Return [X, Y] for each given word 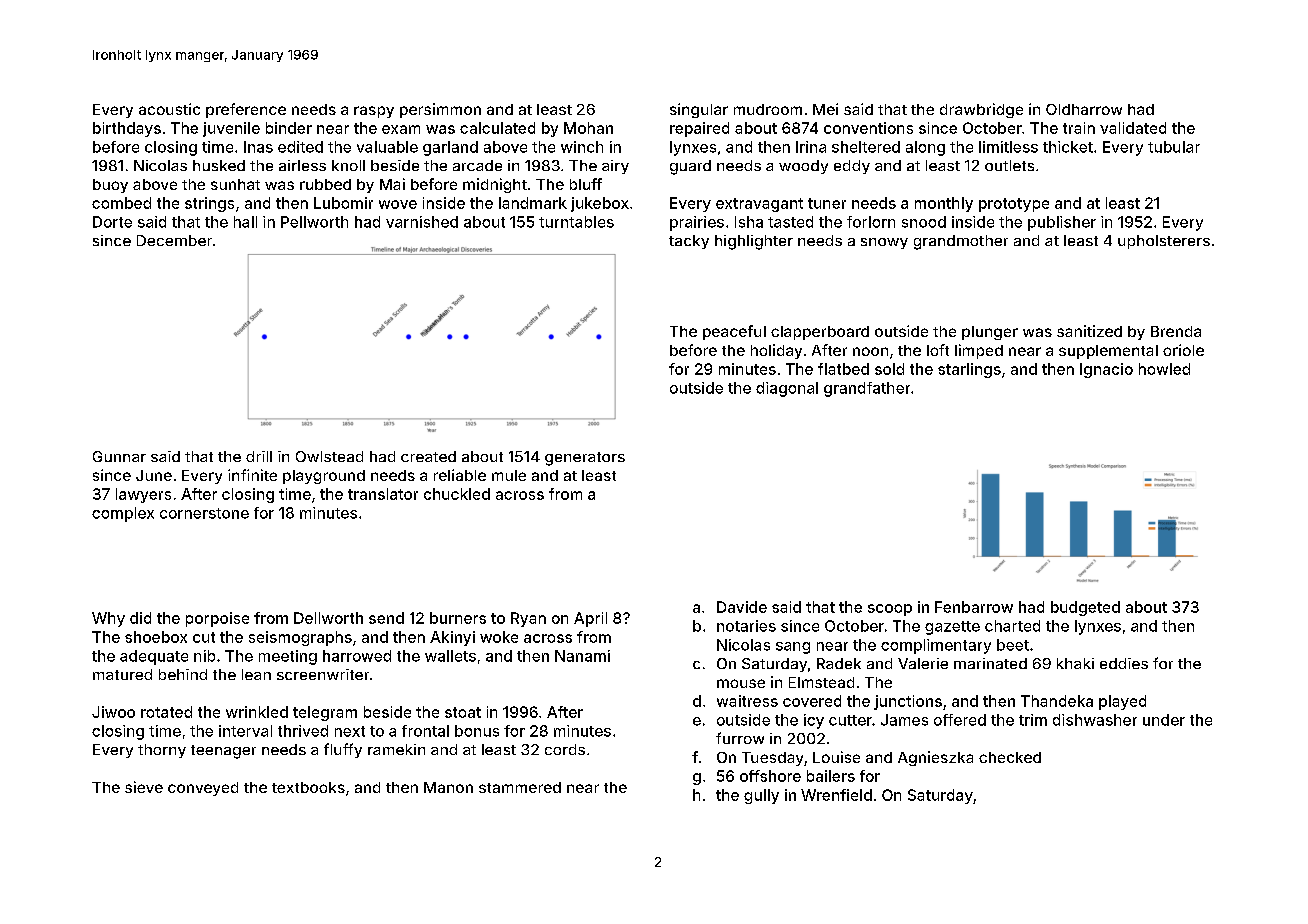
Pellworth [314, 222]
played [1122, 702]
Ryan [528, 619]
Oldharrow [1084, 109]
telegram [325, 713]
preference [246, 110]
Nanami [582, 656]
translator [383, 494]
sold [889, 369]
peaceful [734, 332]
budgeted [1085, 608]
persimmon [440, 110]
